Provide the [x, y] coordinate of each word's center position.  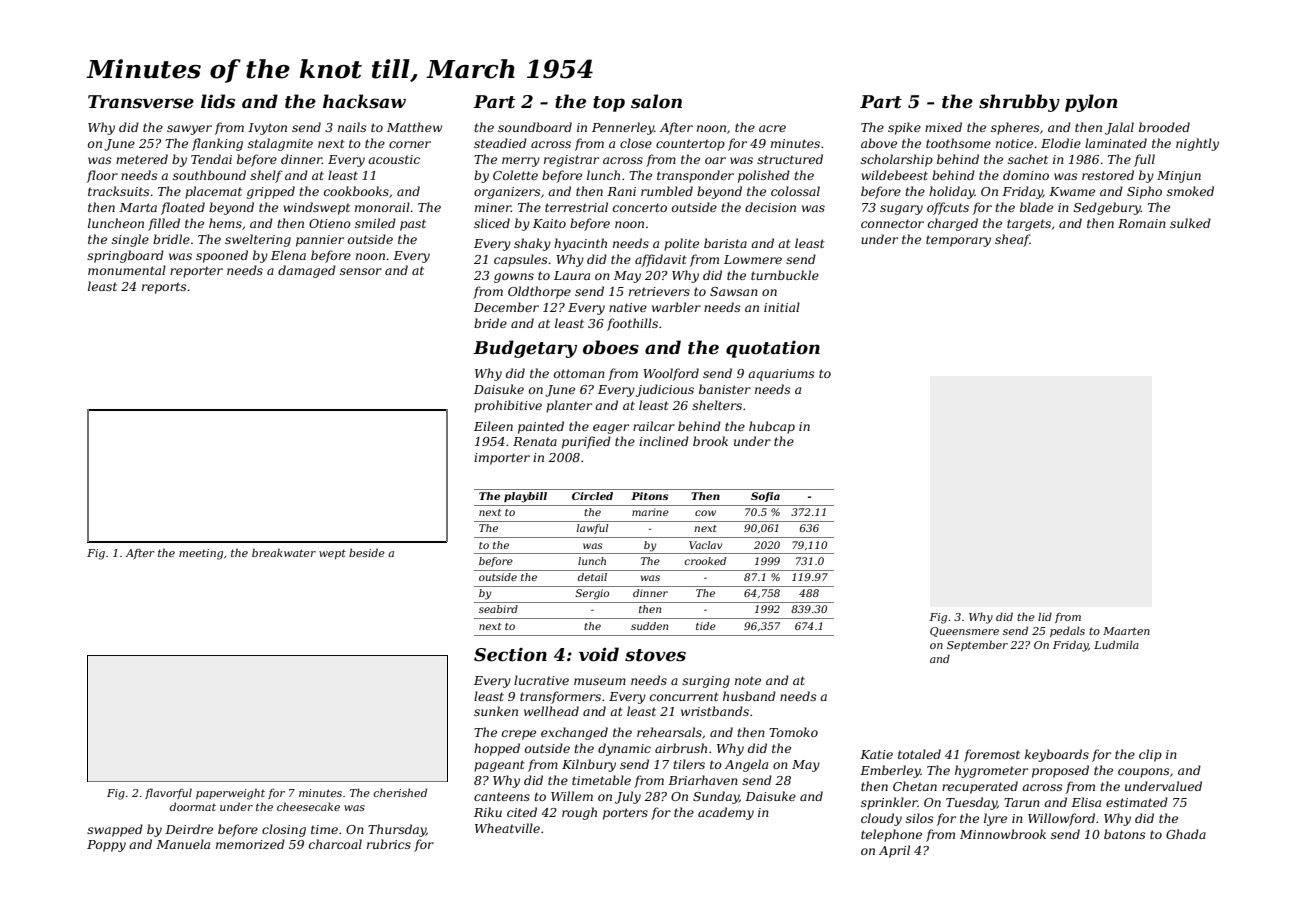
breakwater [284, 552]
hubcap [772, 427]
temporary [958, 241]
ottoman [579, 373]
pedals [1067, 631]
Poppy [106, 846]
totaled [919, 754]
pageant [499, 766]
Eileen [493, 426]
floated [183, 208]
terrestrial [576, 207]
